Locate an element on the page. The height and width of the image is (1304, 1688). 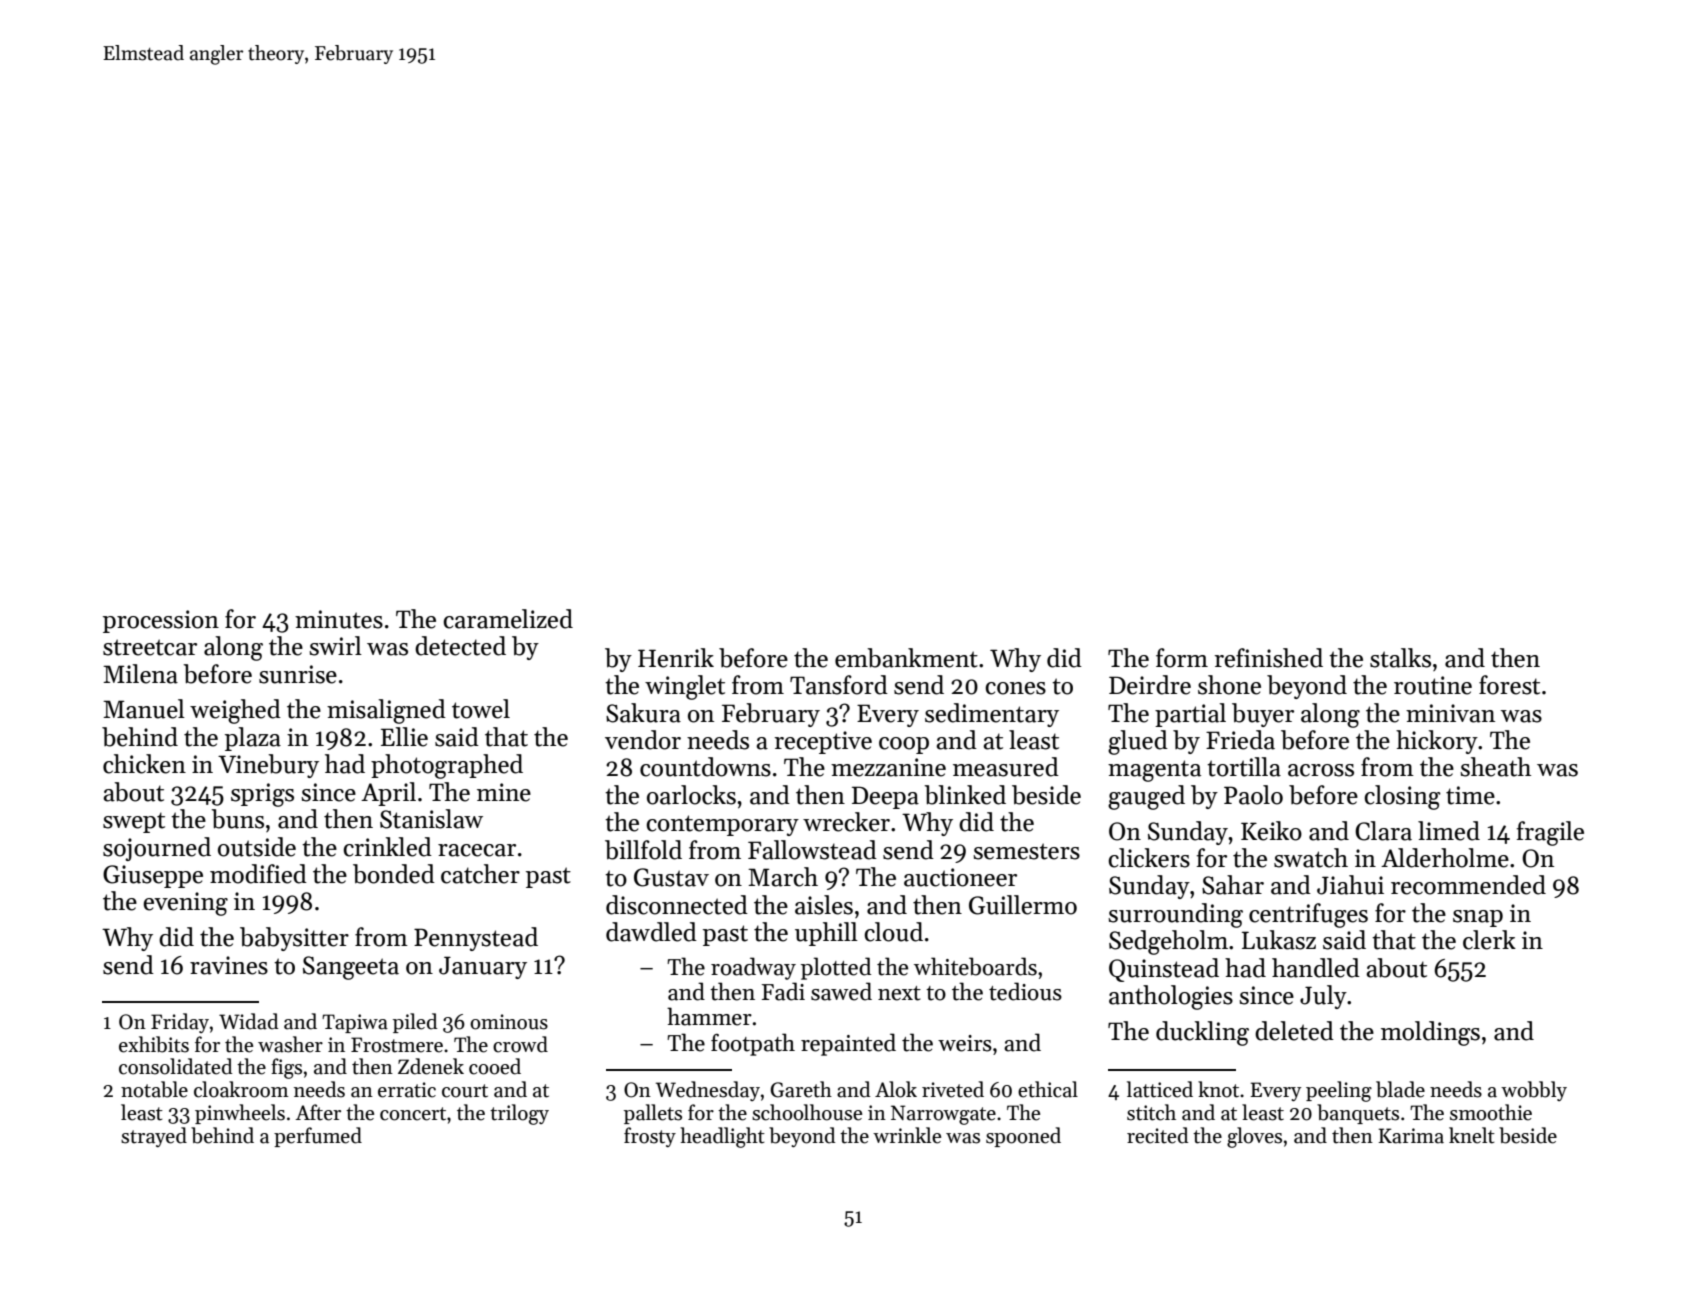
semesters is located at coordinates (1026, 851).
